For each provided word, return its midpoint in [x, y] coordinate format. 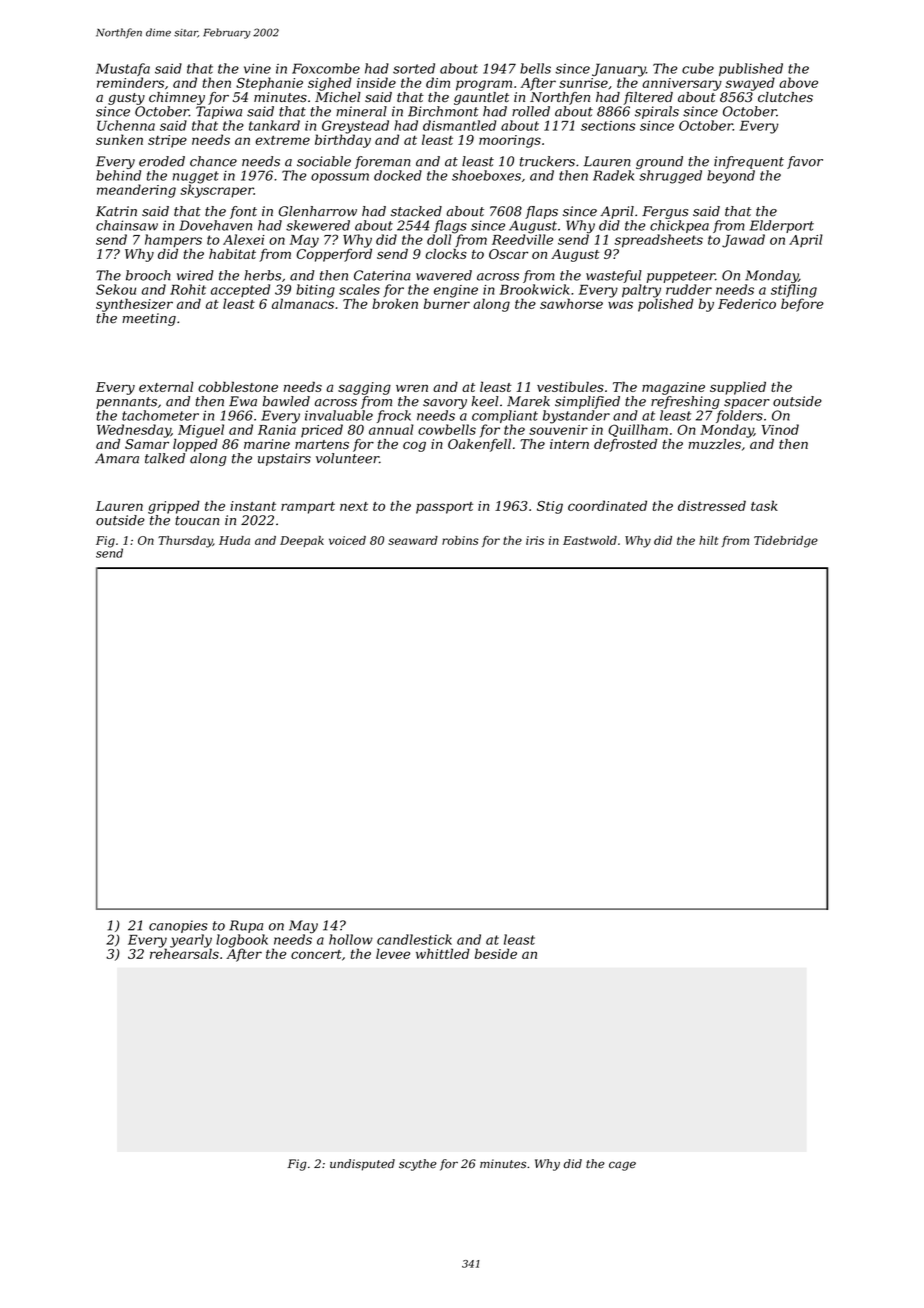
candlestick [414, 939]
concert [316, 954]
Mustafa [123, 69]
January [619, 70]
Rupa [246, 926]
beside [496, 953]
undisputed [362, 1165]
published [751, 69]
